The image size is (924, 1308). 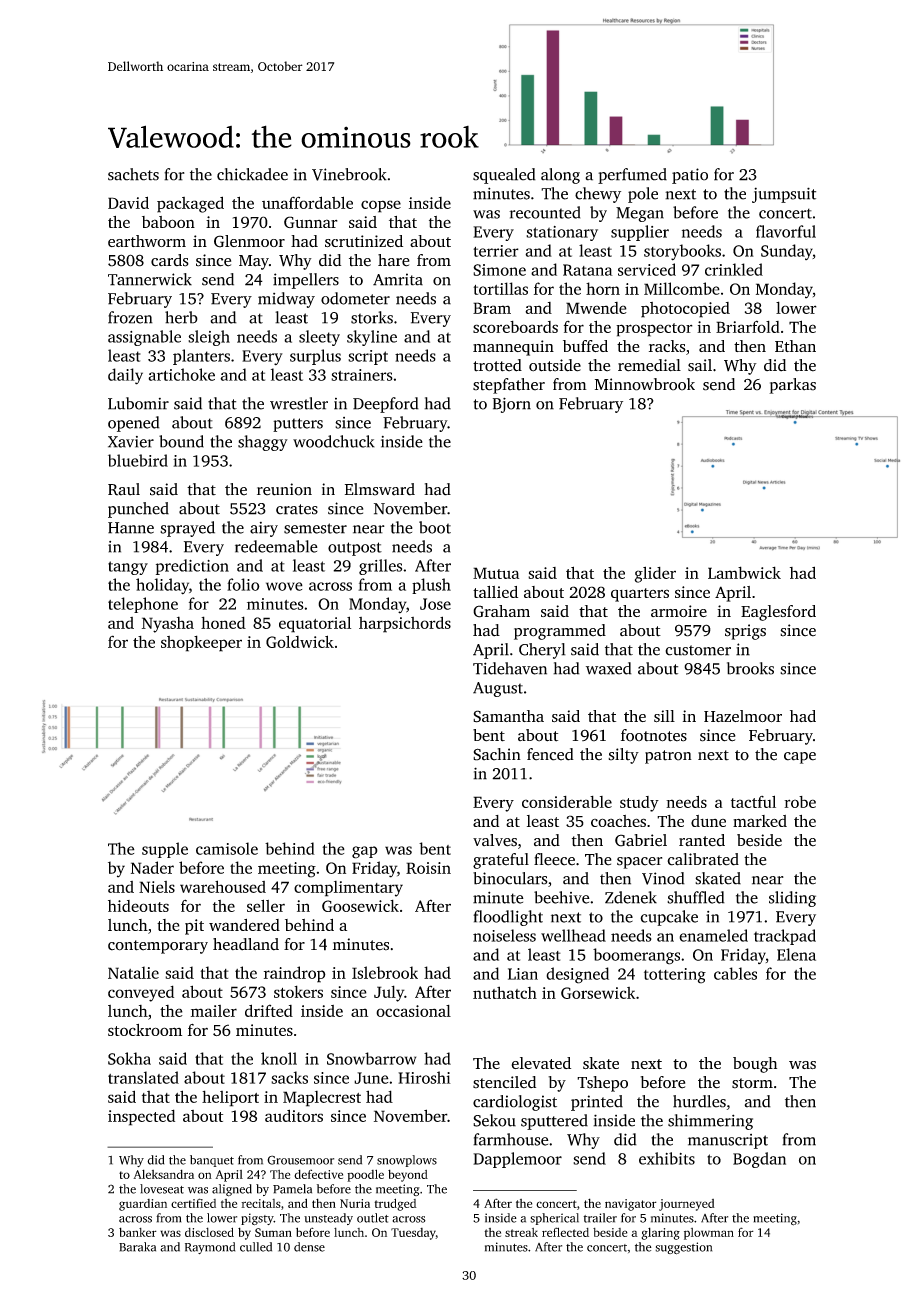 I want to click on boot, so click(x=435, y=527).
